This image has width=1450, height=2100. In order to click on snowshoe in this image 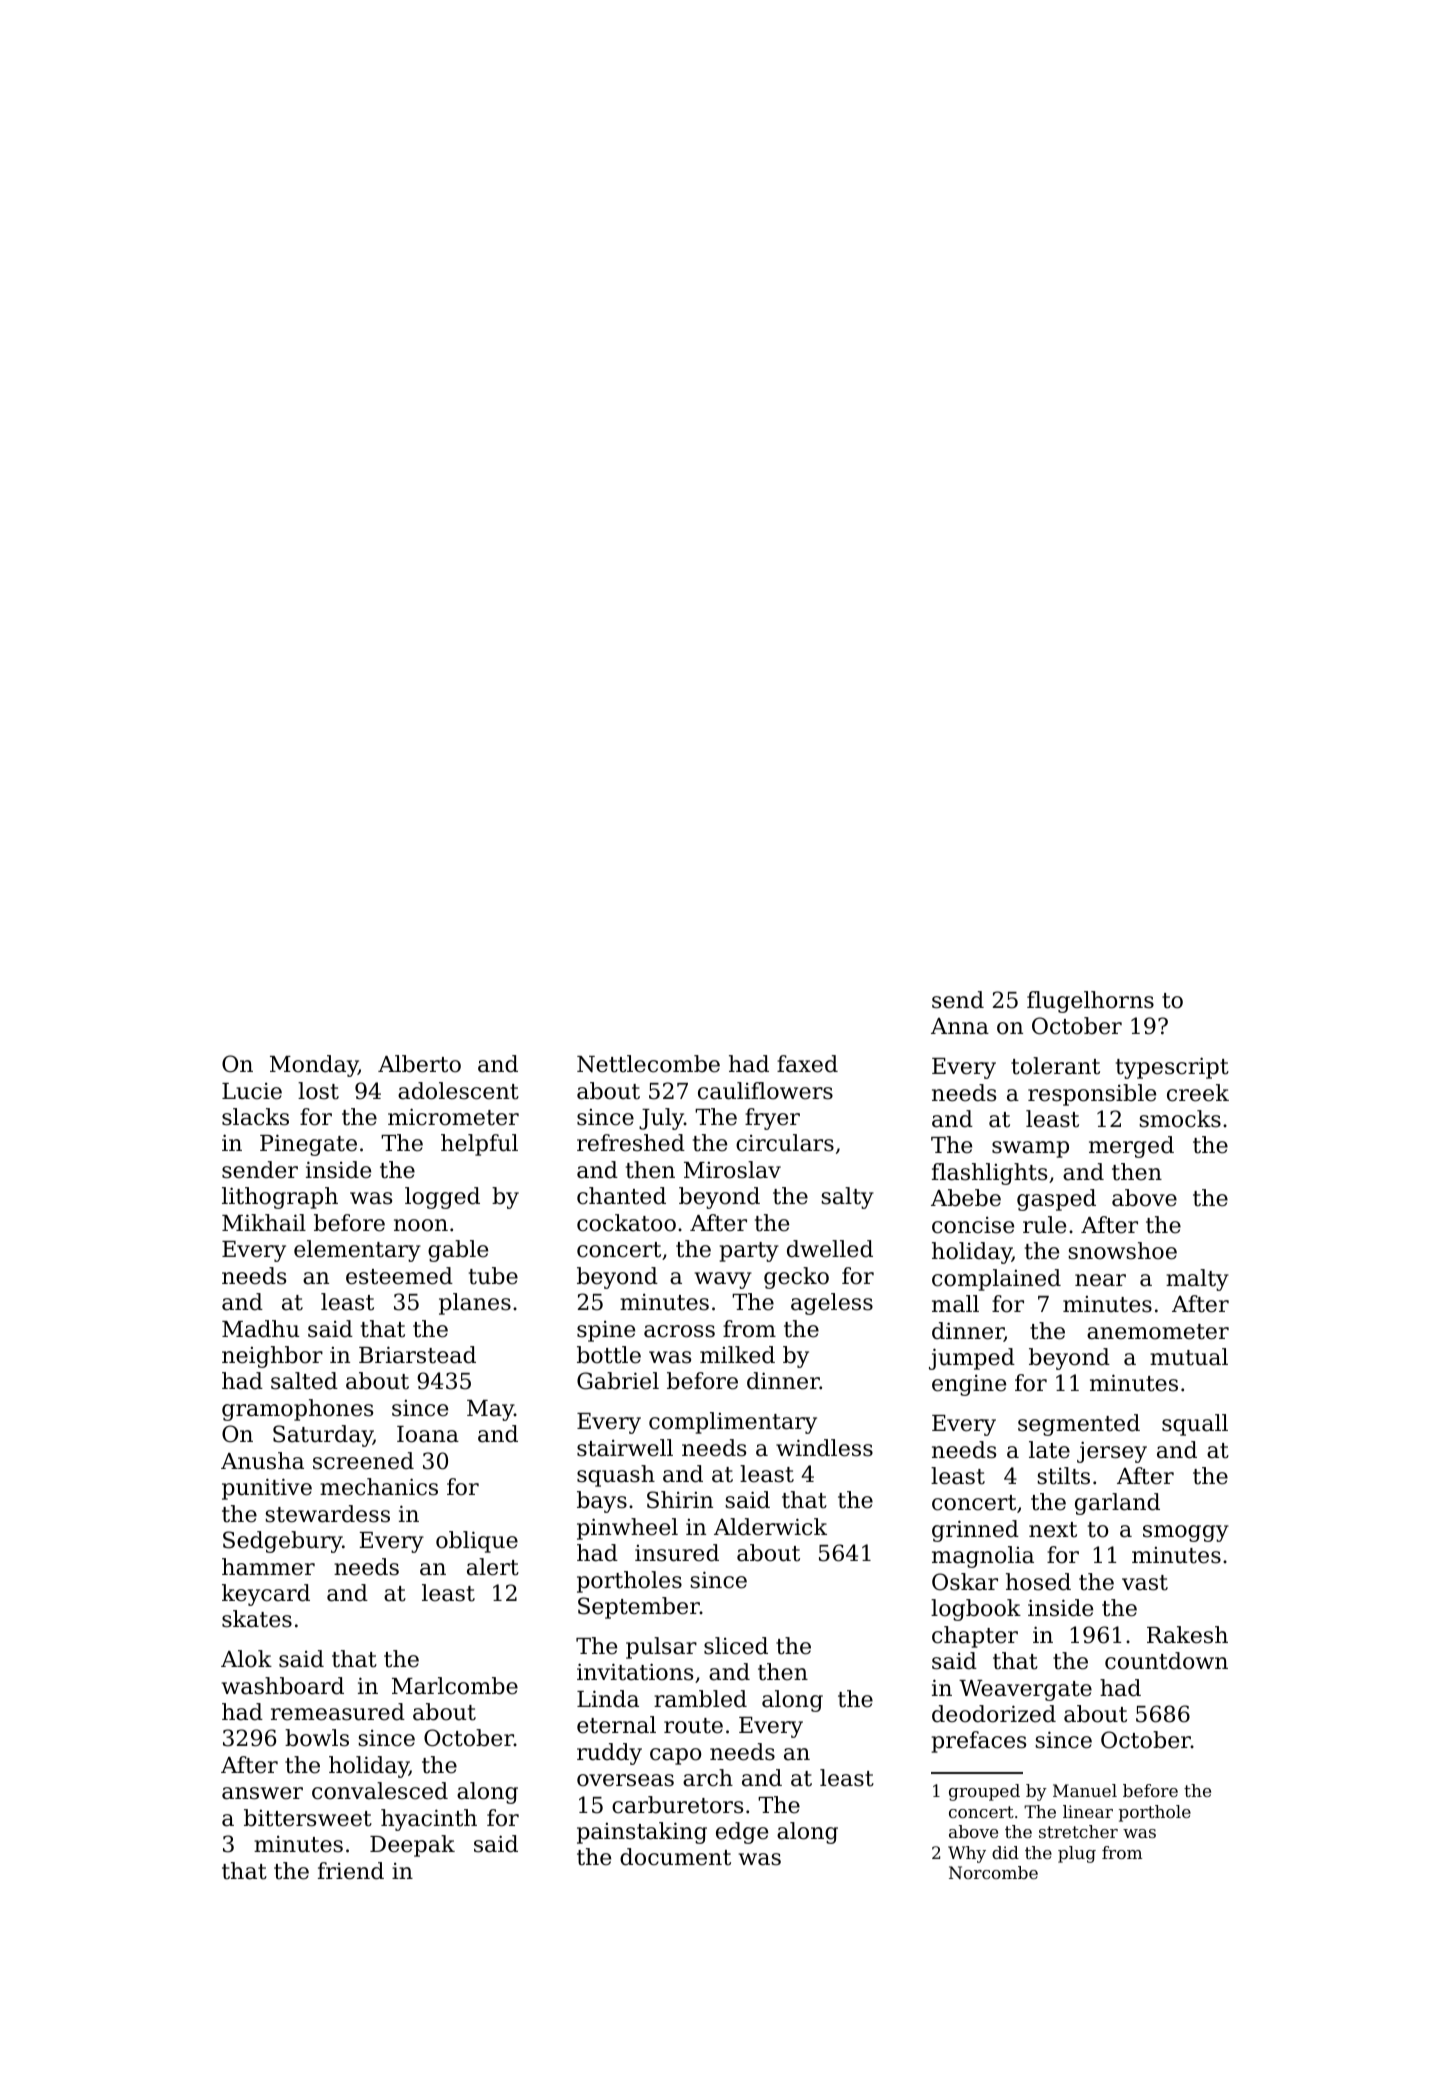, I will do `click(1122, 1251)`.
